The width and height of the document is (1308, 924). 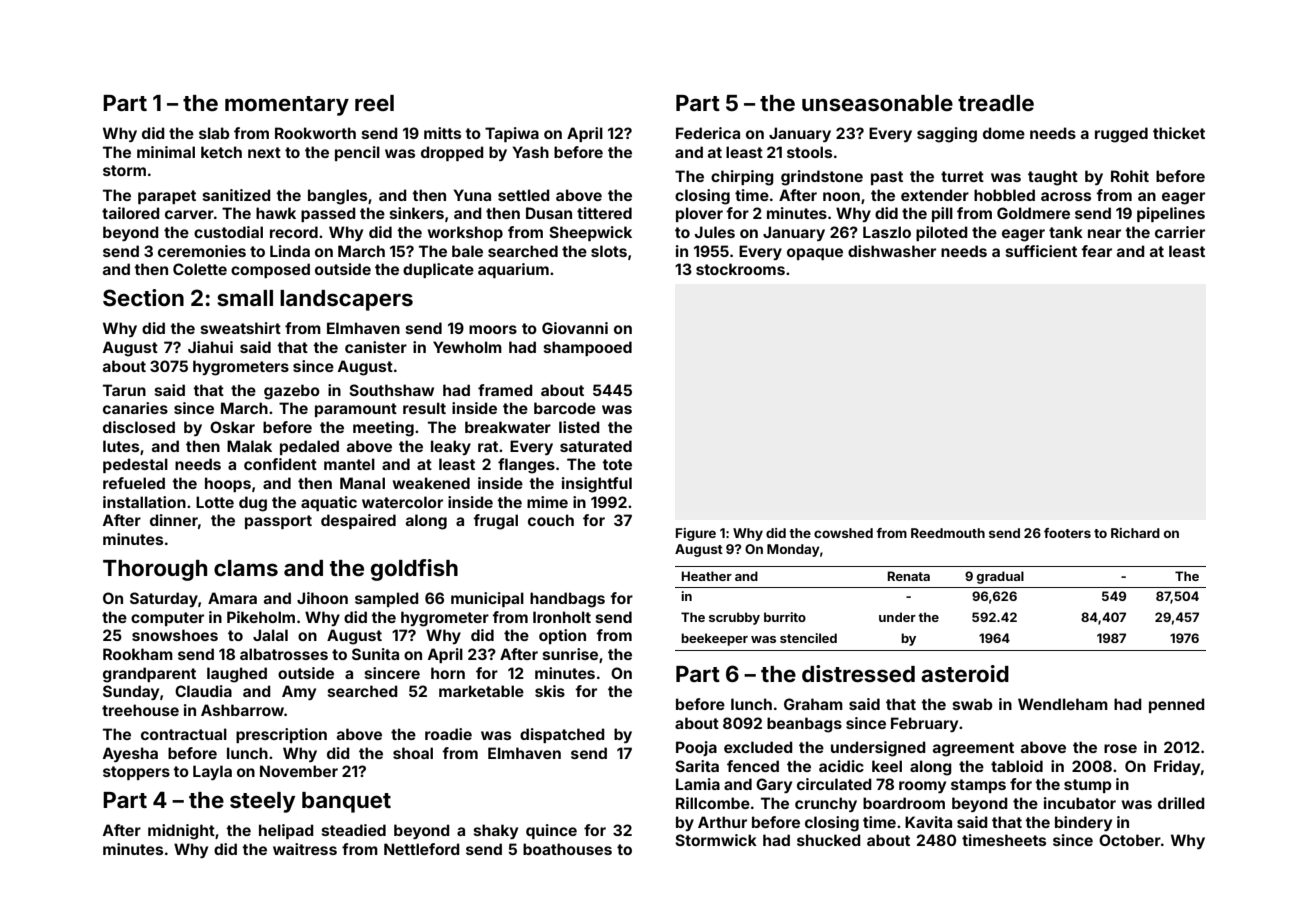 I want to click on boathouses, so click(x=567, y=849).
